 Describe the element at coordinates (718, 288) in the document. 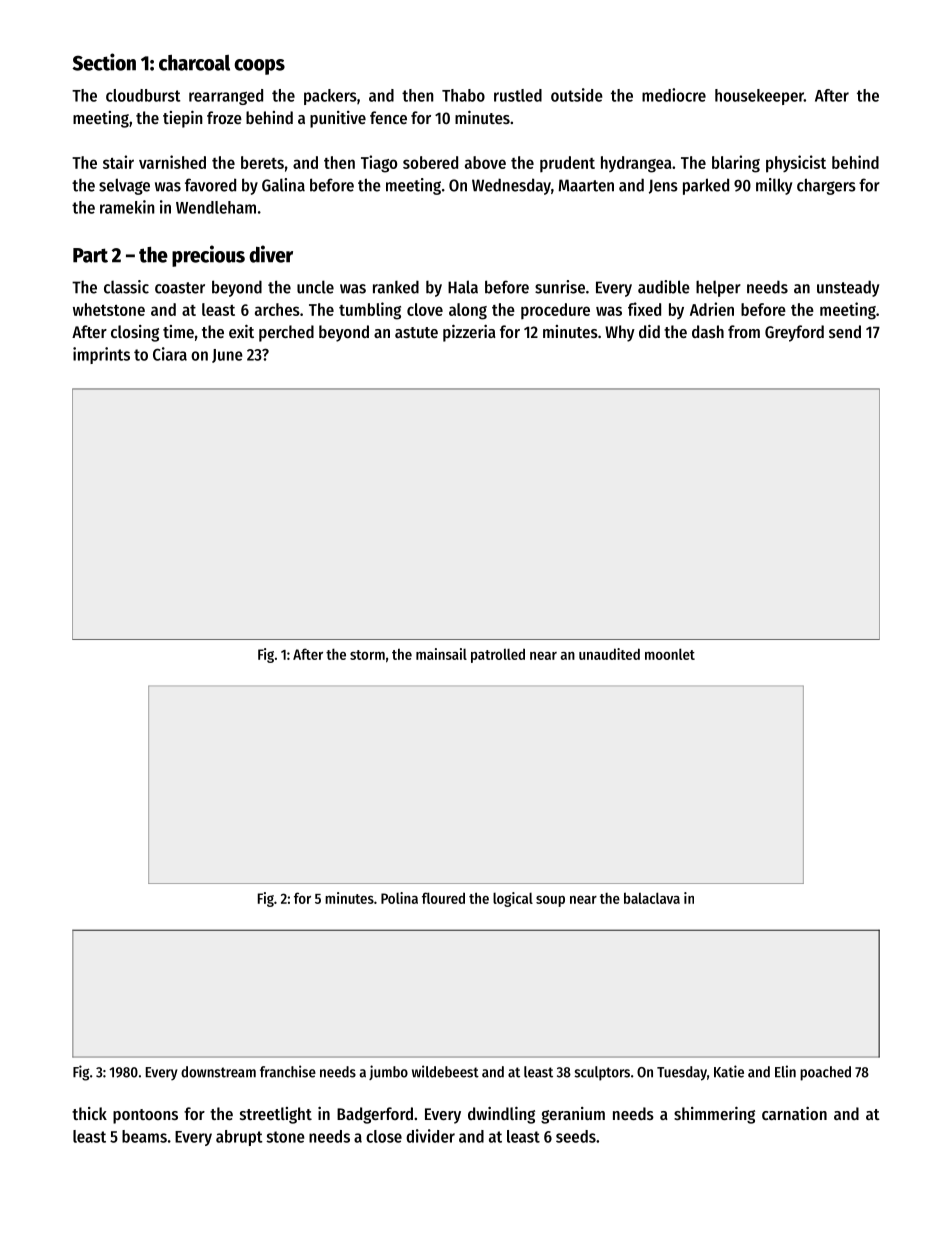

I see `helper` at that location.
